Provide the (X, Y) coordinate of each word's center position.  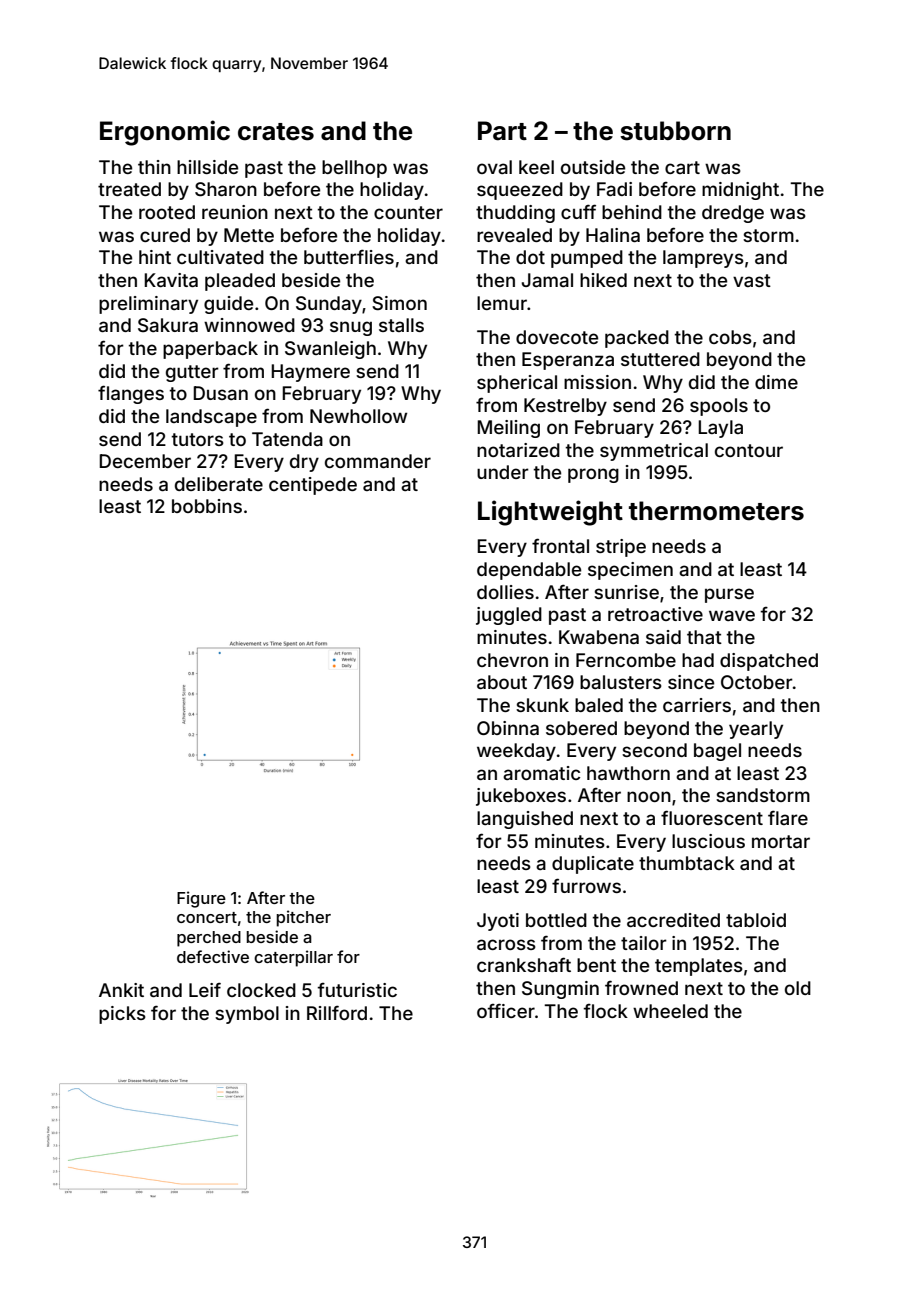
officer (506, 1010)
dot (530, 257)
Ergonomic (165, 133)
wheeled (670, 1011)
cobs (730, 337)
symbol (247, 1015)
